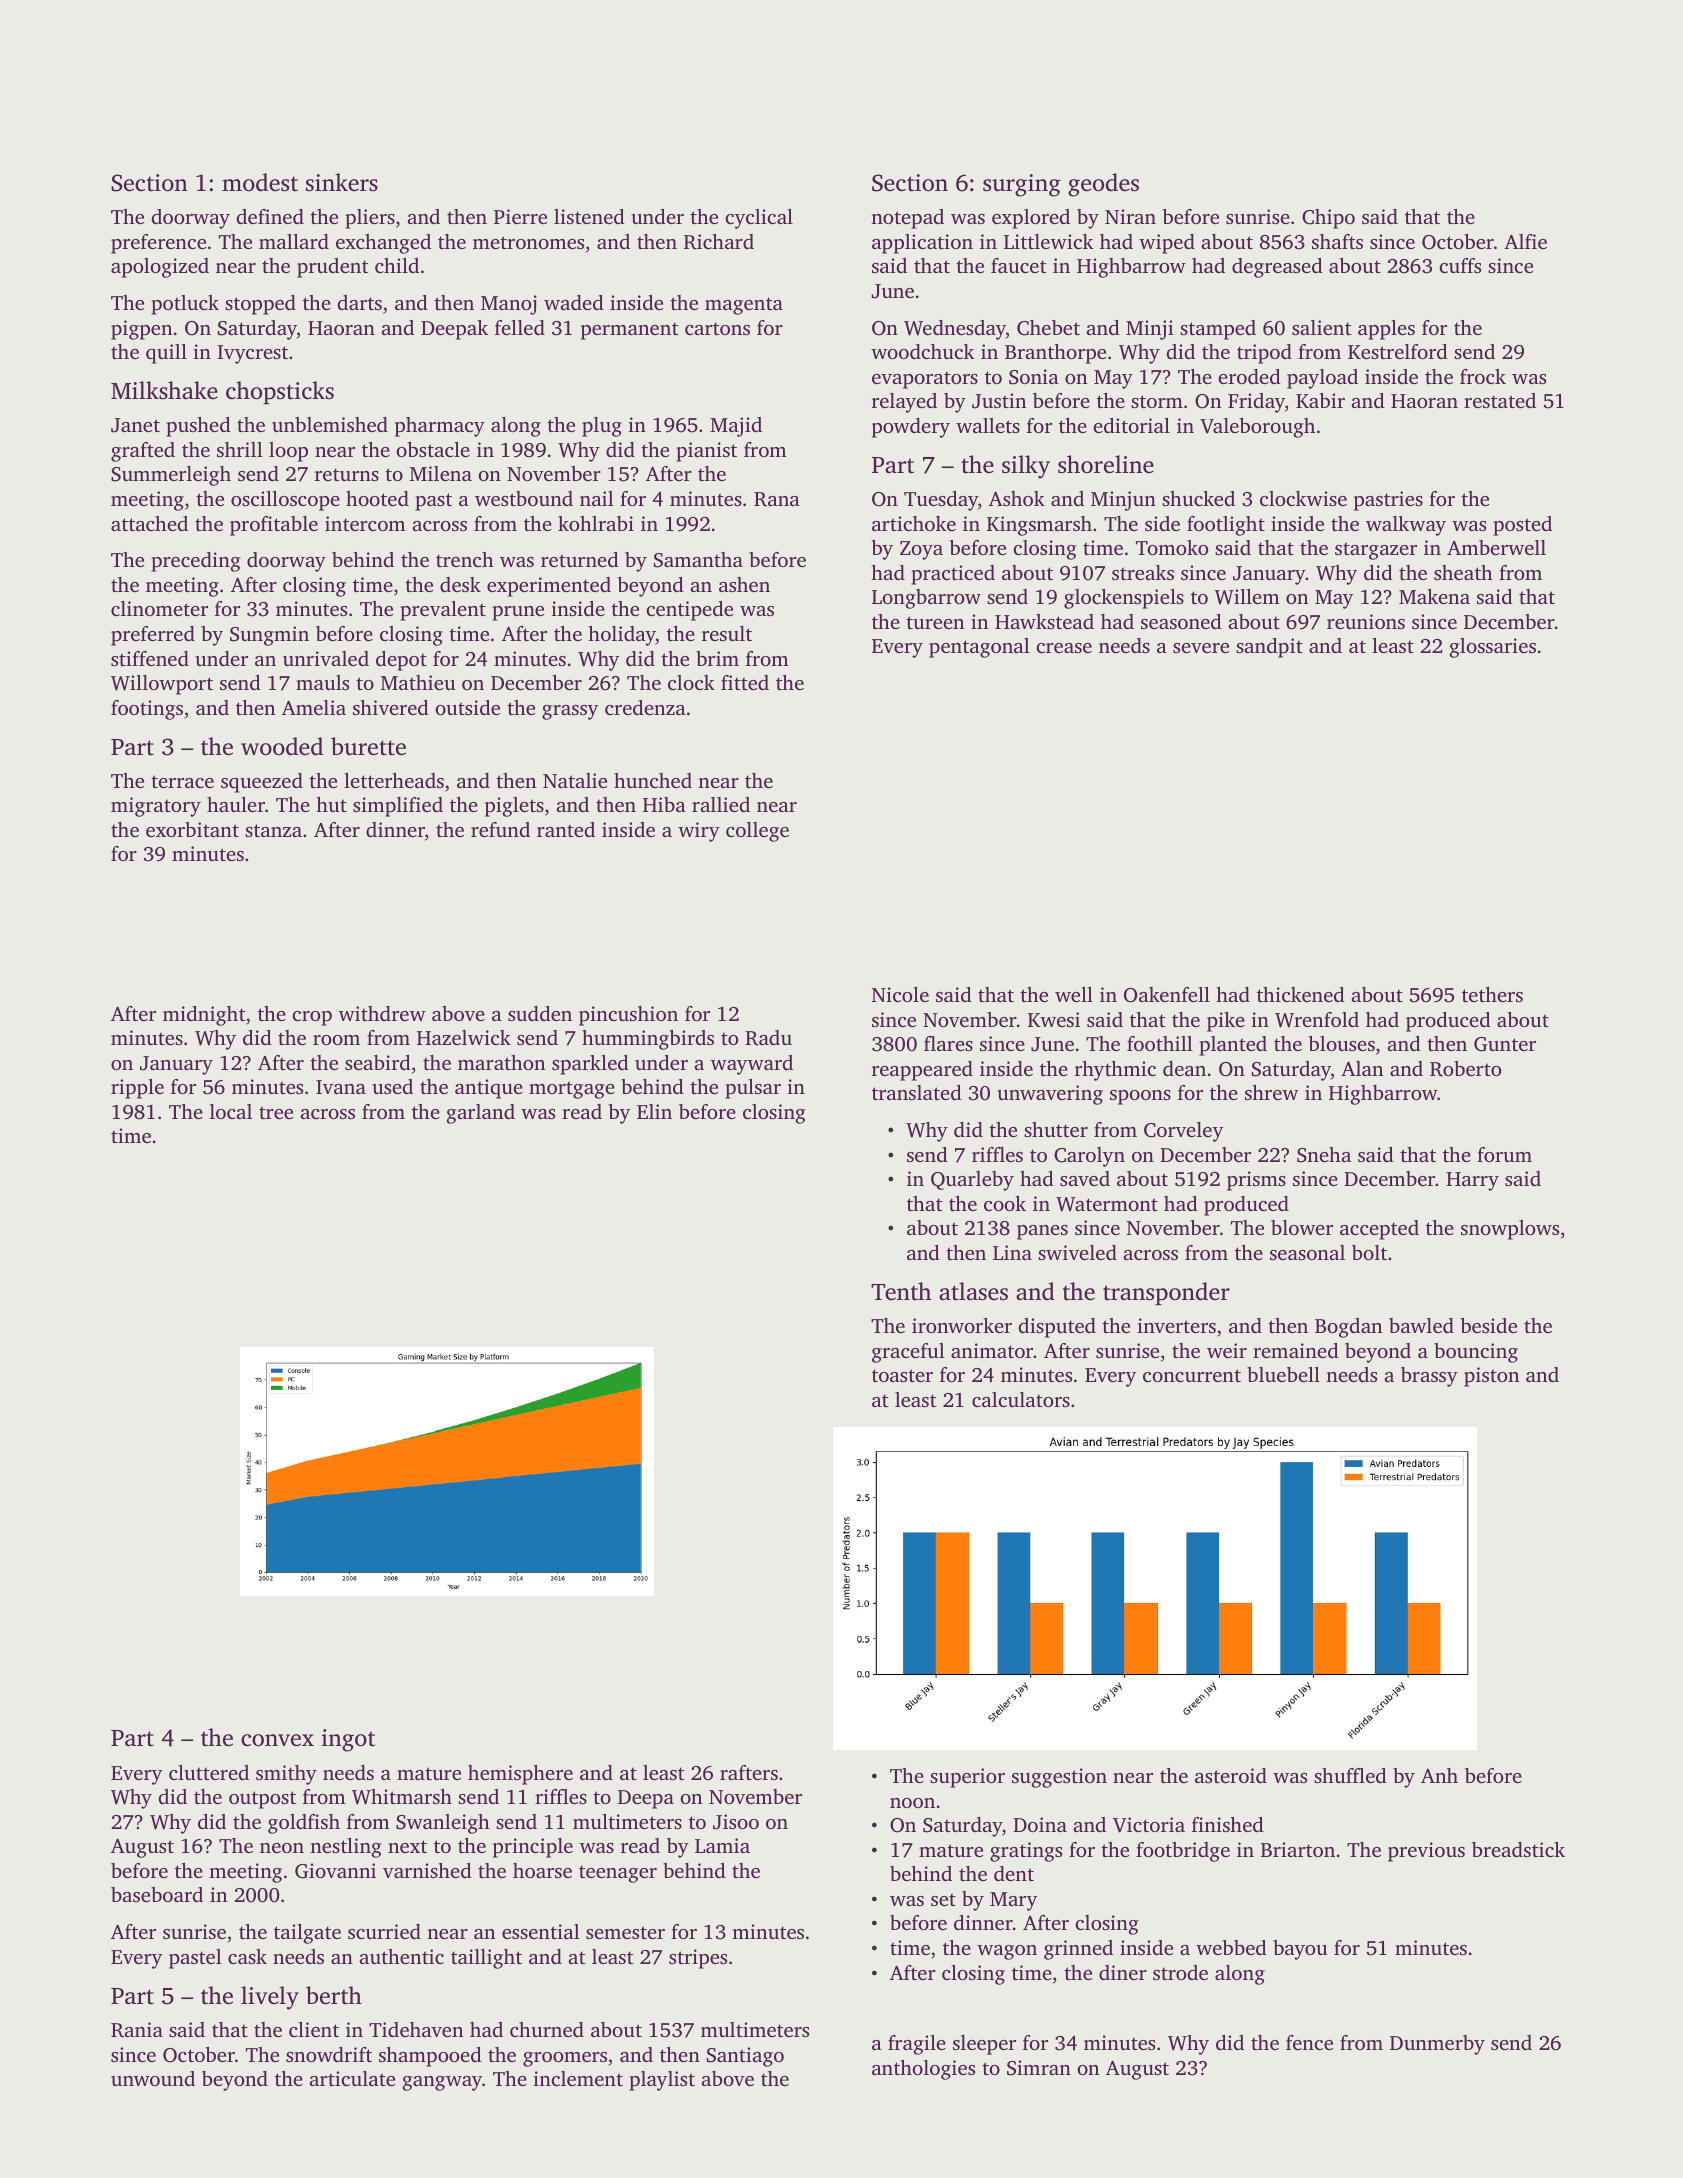 This screenshot has height=2178, width=1683. I want to click on tethers, so click(1492, 994).
